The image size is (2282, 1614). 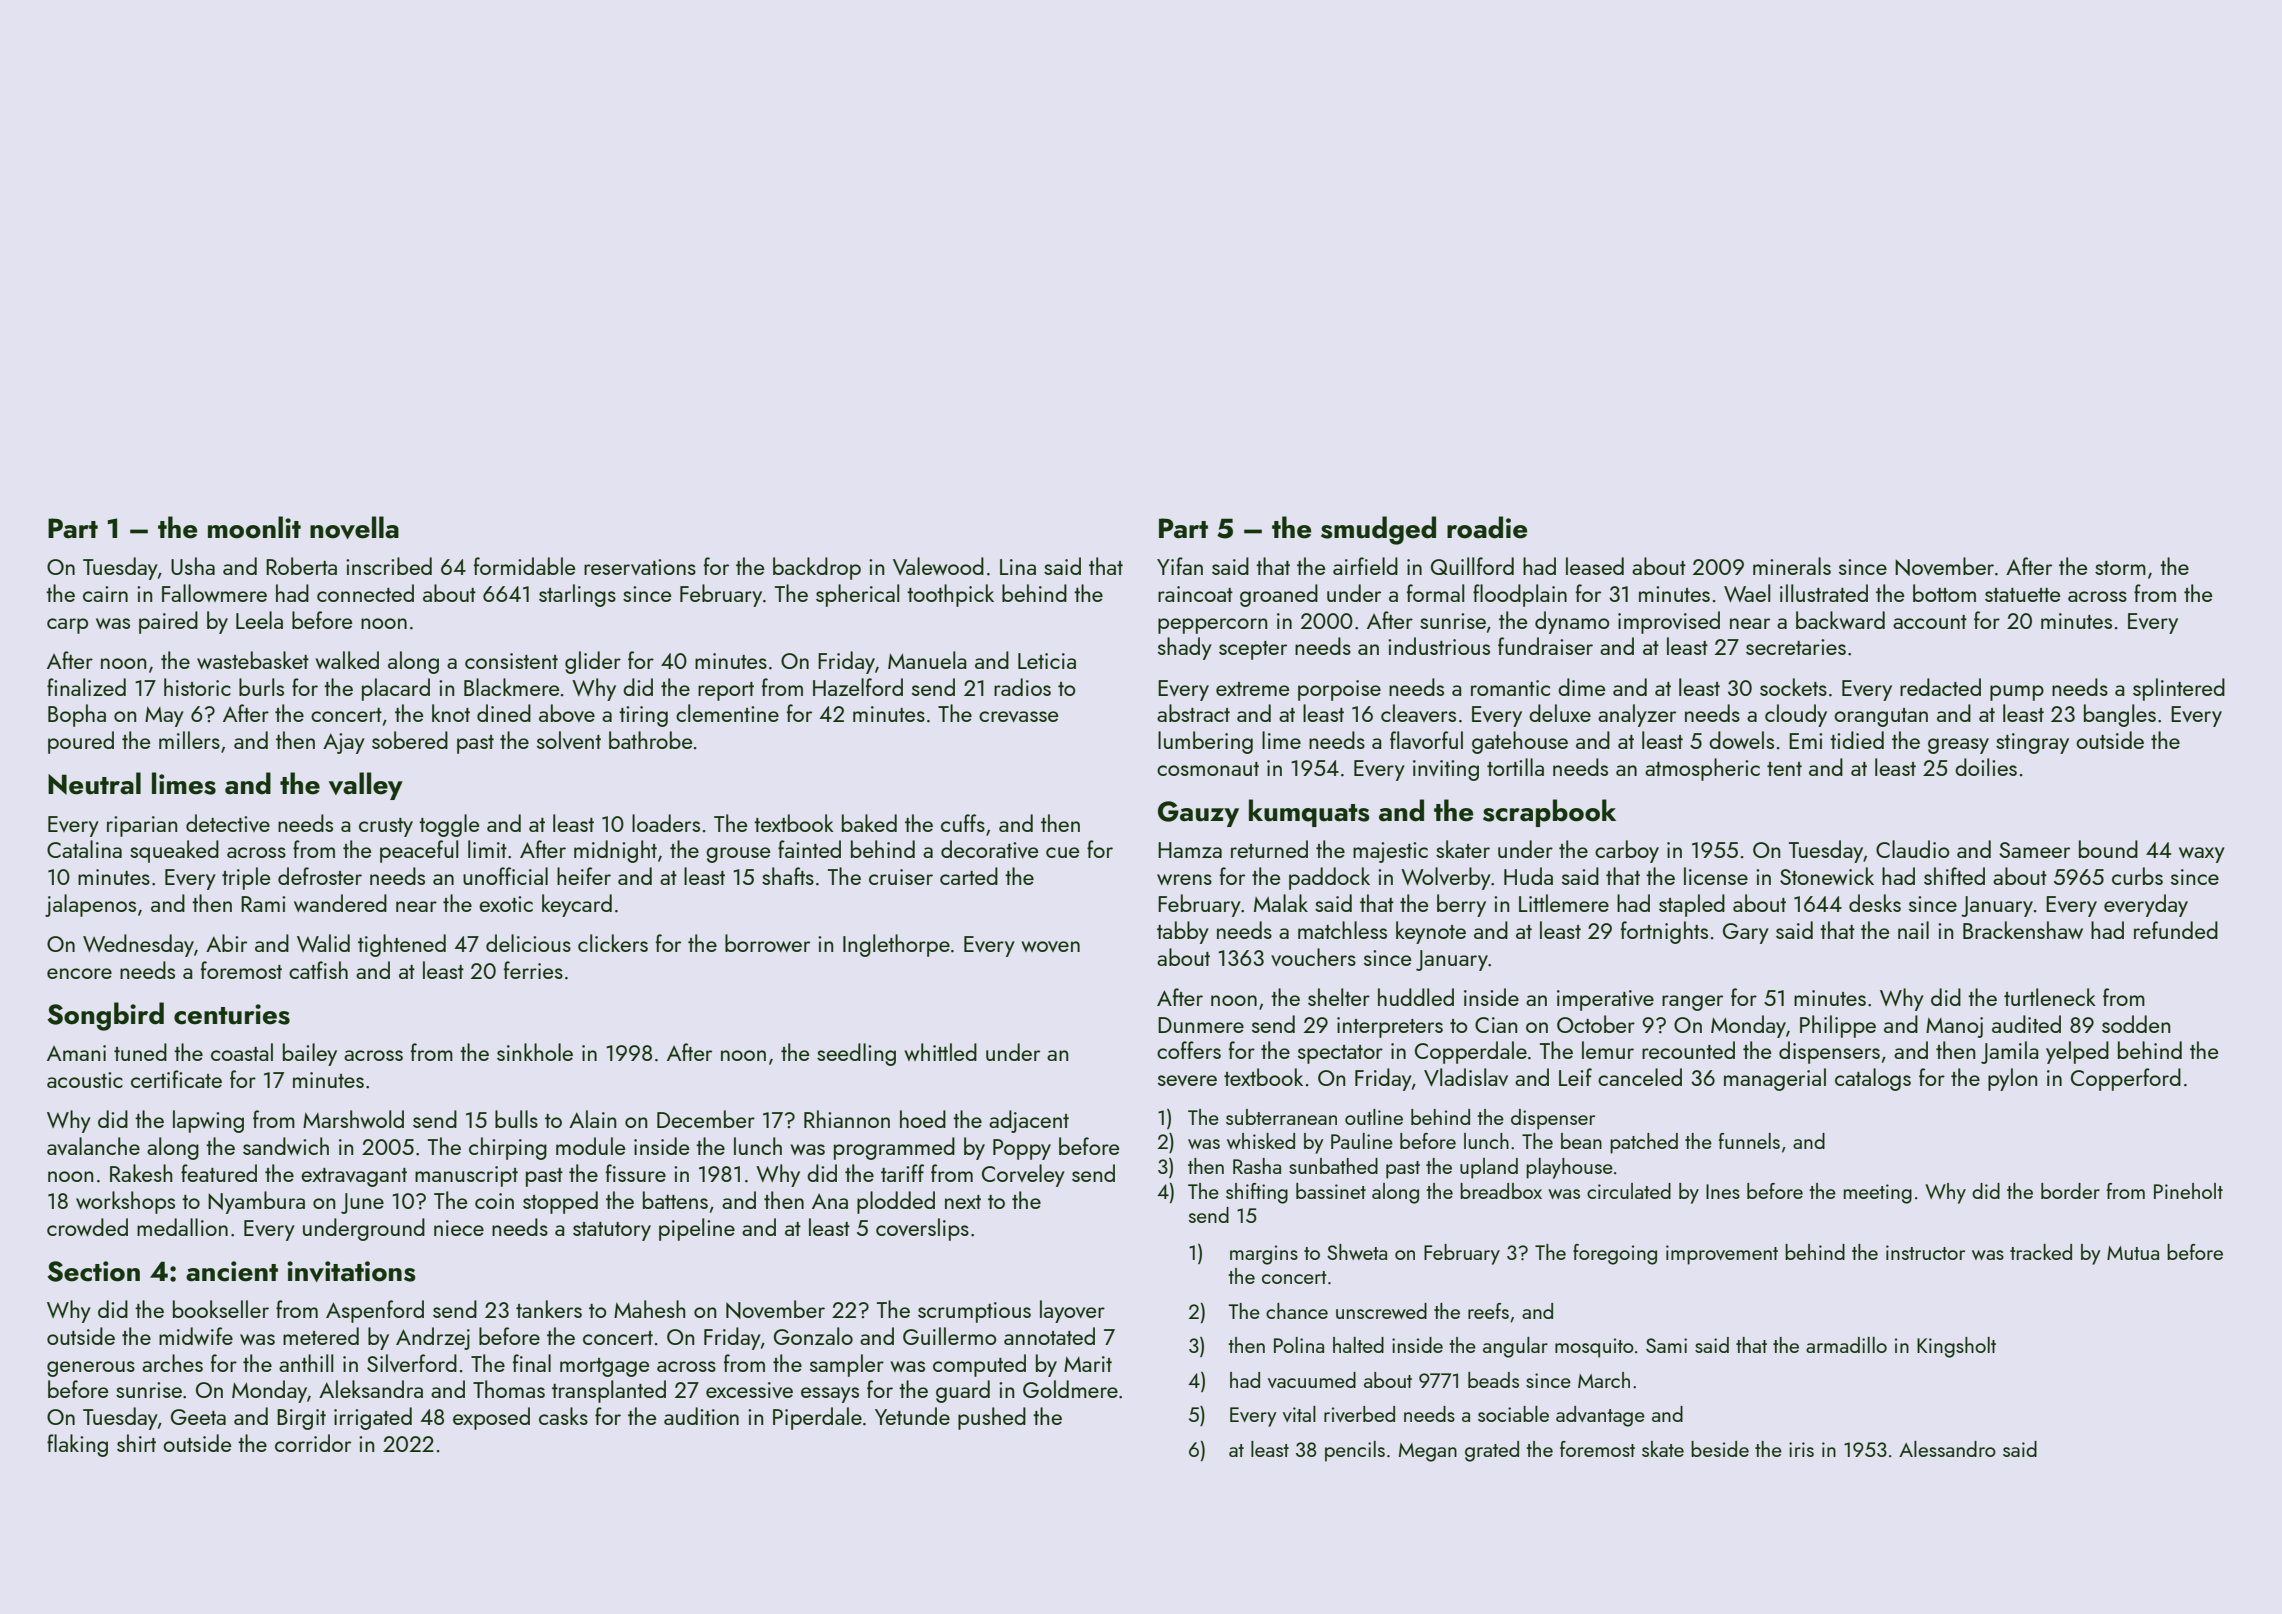 What do you see at coordinates (1487, 527) in the screenshot?
I see `roadie` at bounding box center [1487, 527].
